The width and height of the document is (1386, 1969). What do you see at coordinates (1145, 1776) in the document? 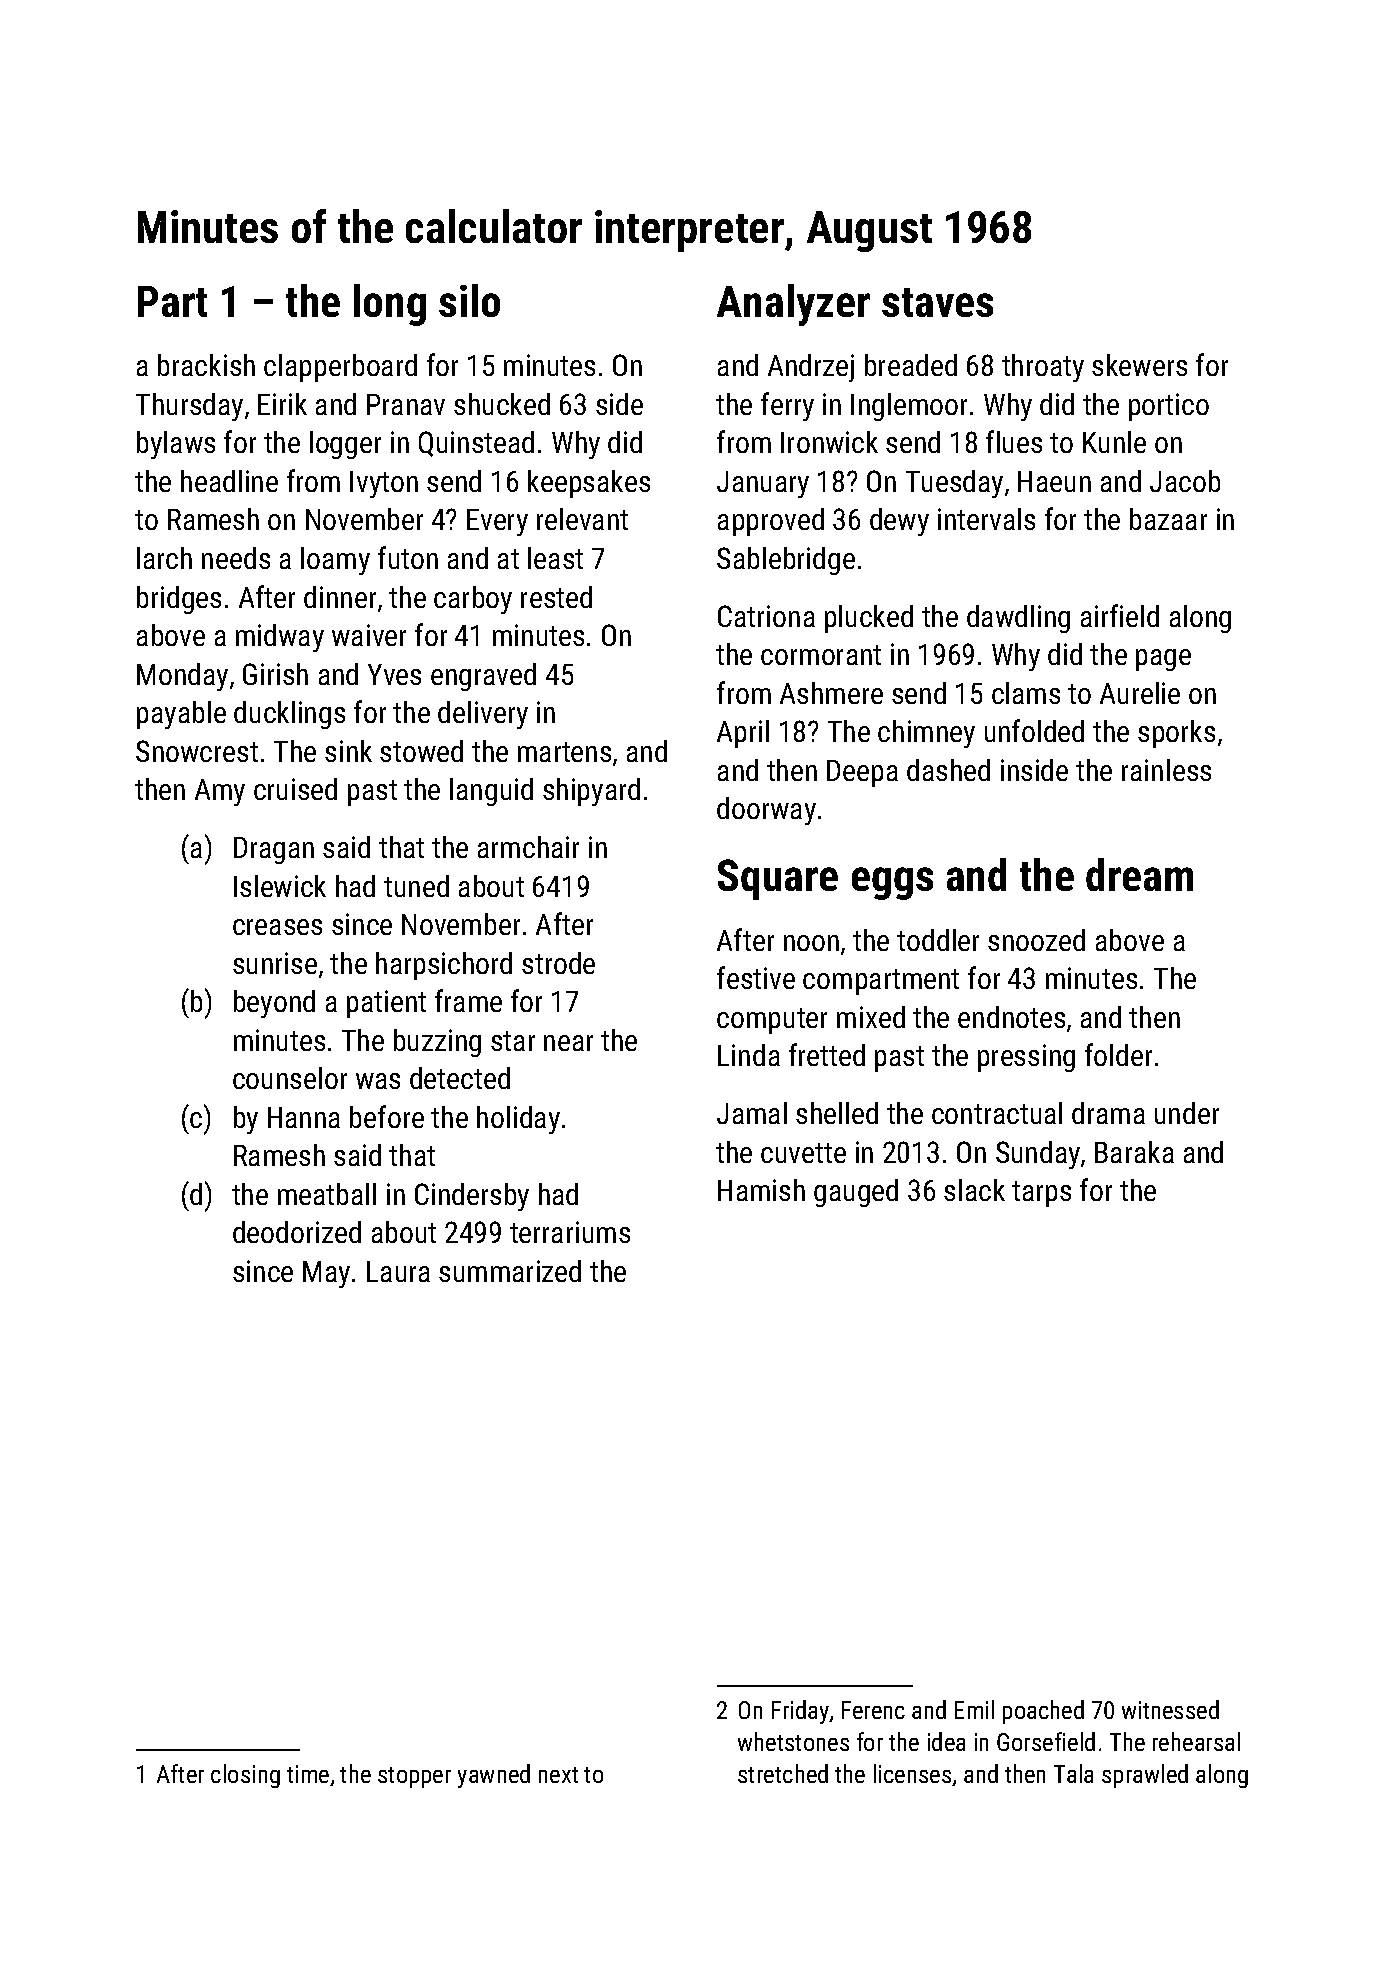
I see `sprawled` at bounding box center [1145, 1776].
